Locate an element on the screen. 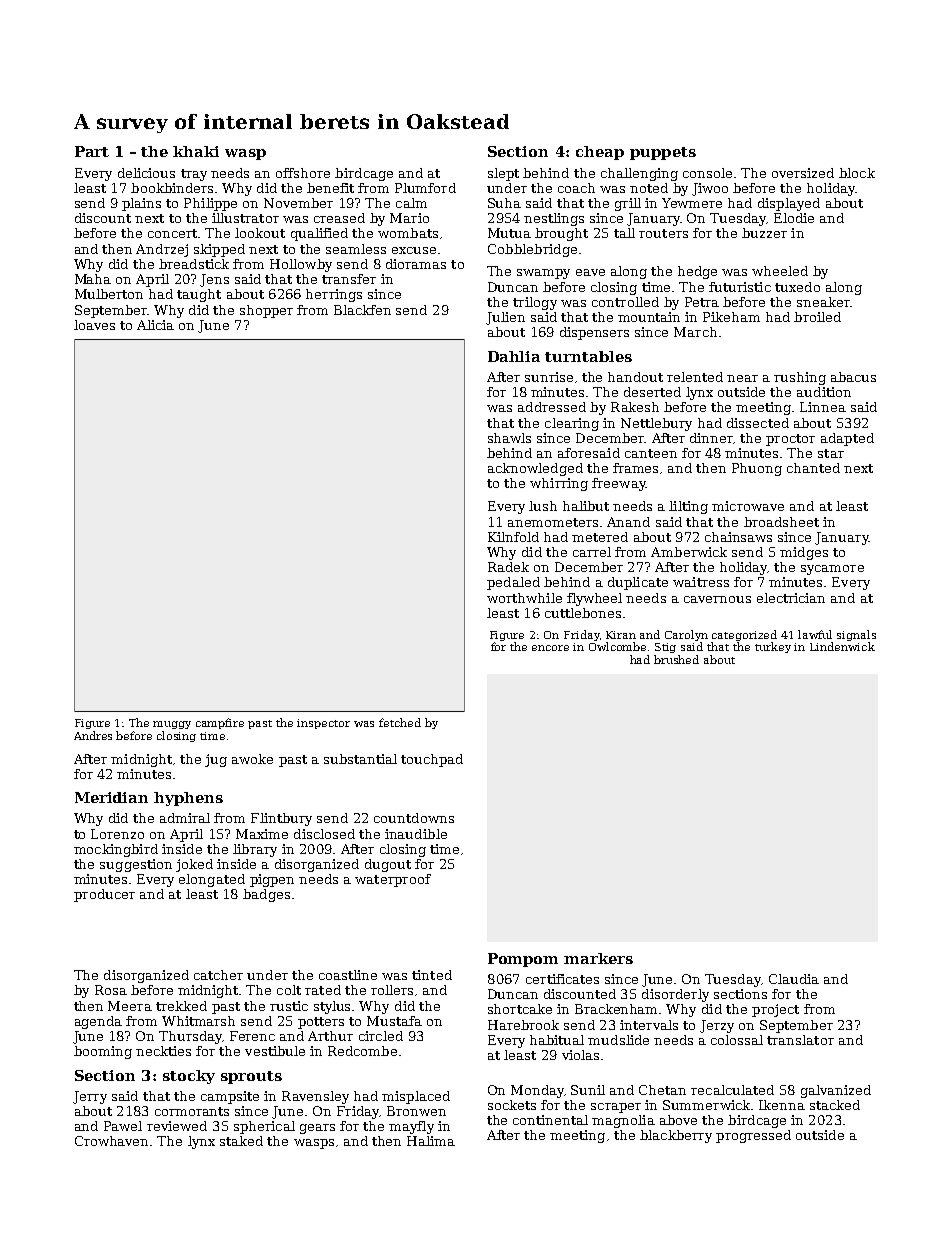  Crowhaven is located at coordinates (111, 1141).
